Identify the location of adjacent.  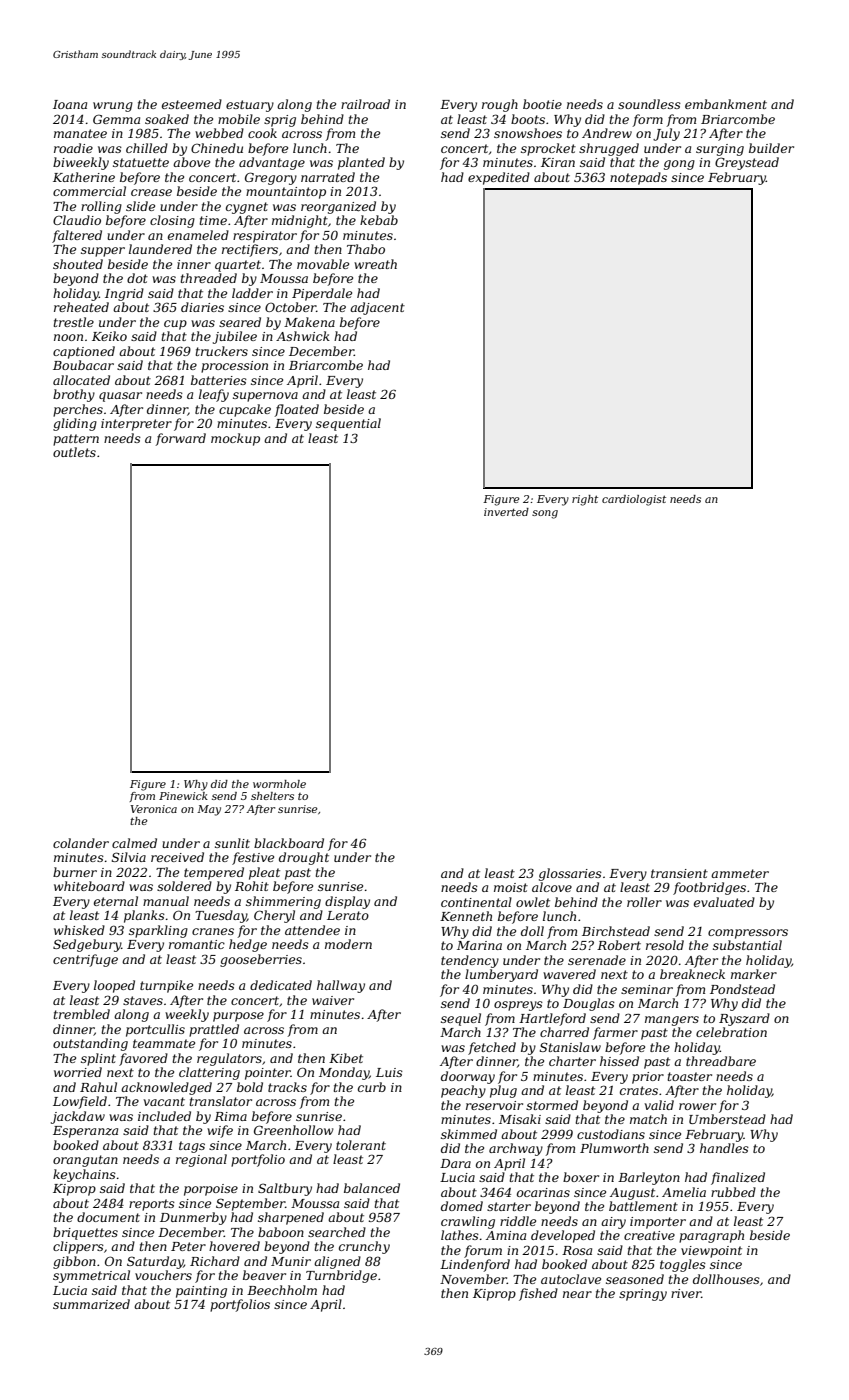
(377, 308).
